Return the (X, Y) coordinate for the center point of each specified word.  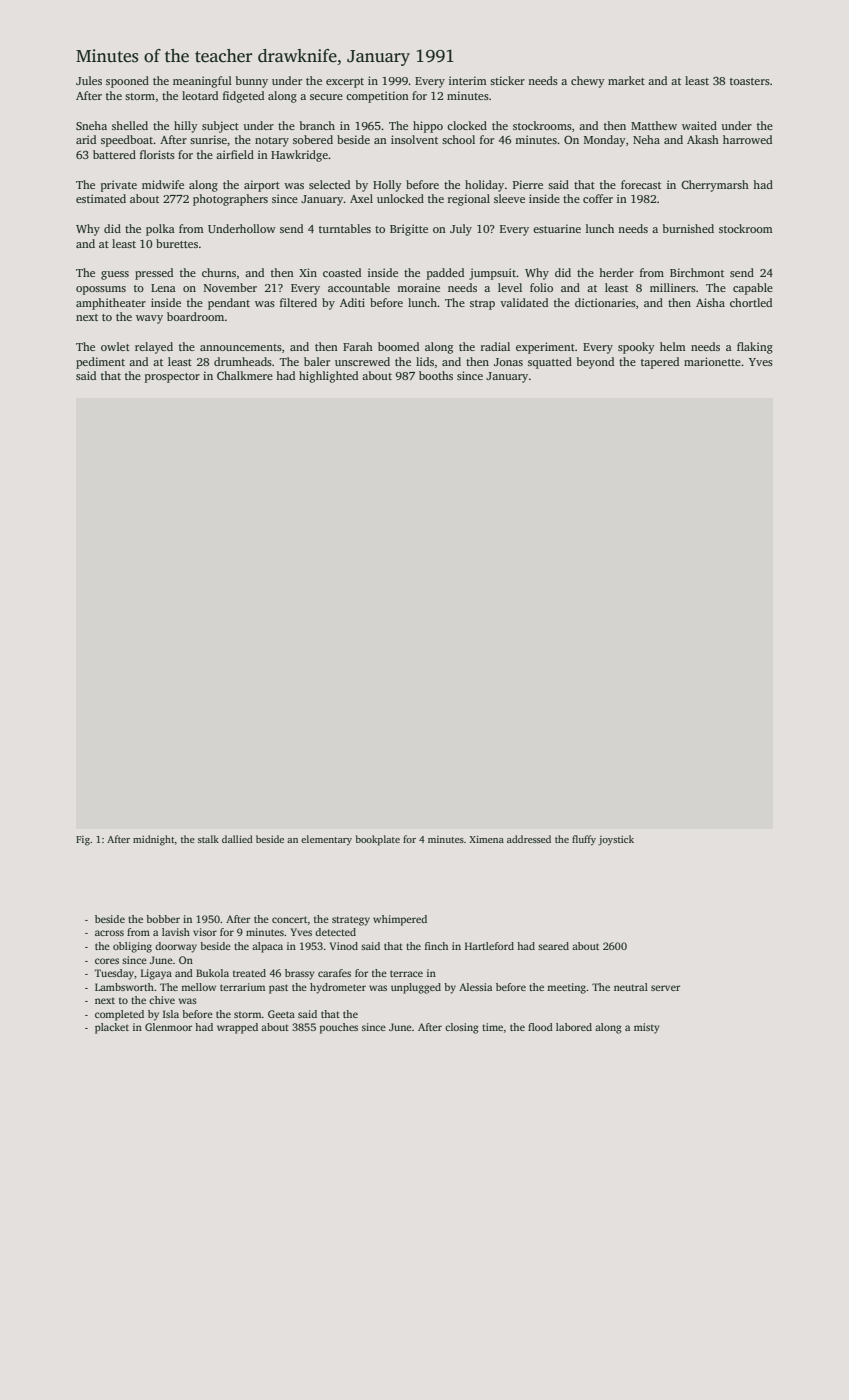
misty (647, 1028)
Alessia (475, 987)
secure (326, 97)
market (626, 80)
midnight (154, 840)
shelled (130, 125)
